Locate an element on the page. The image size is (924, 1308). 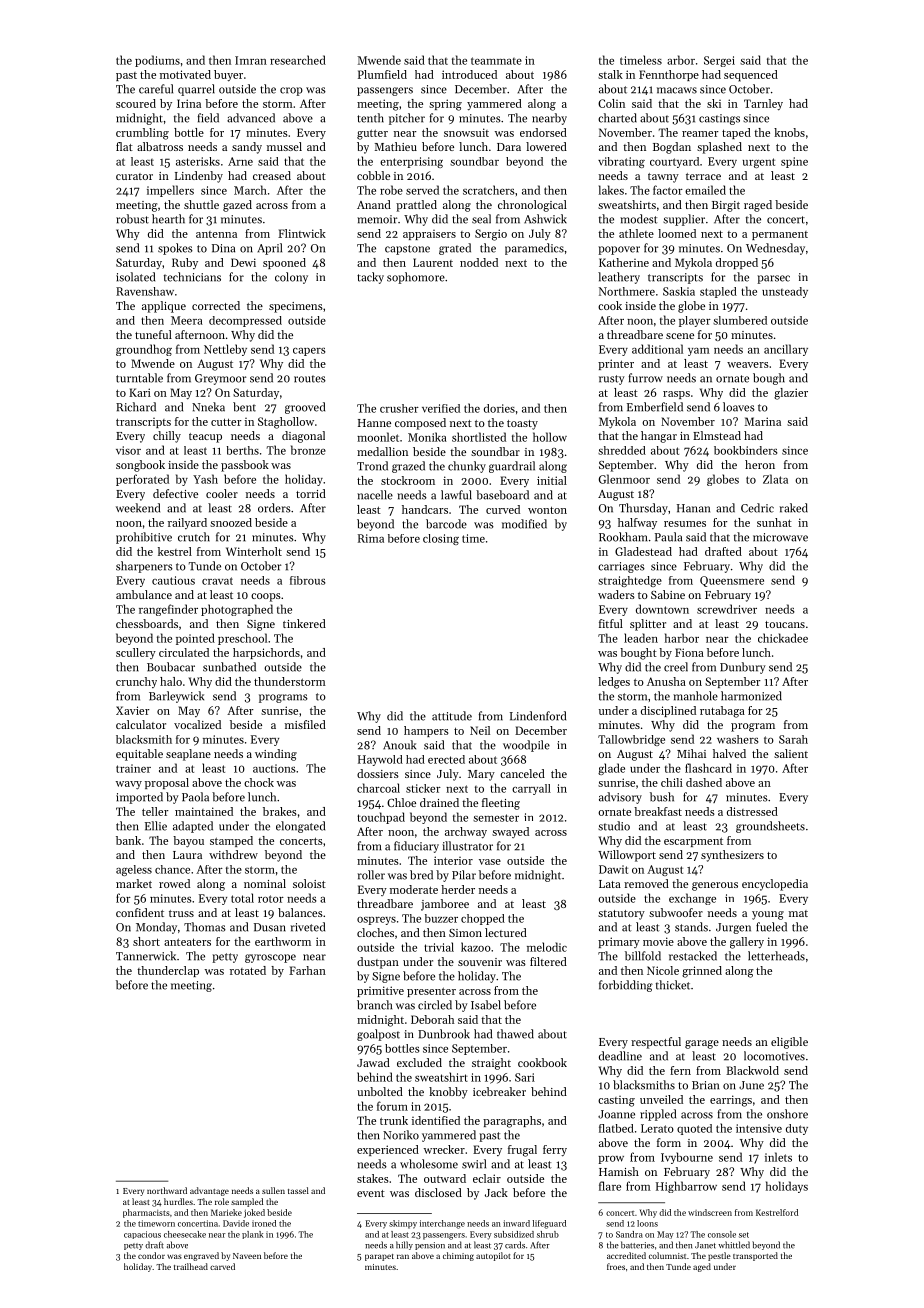
riveted is located at coordinates (308, 927).
